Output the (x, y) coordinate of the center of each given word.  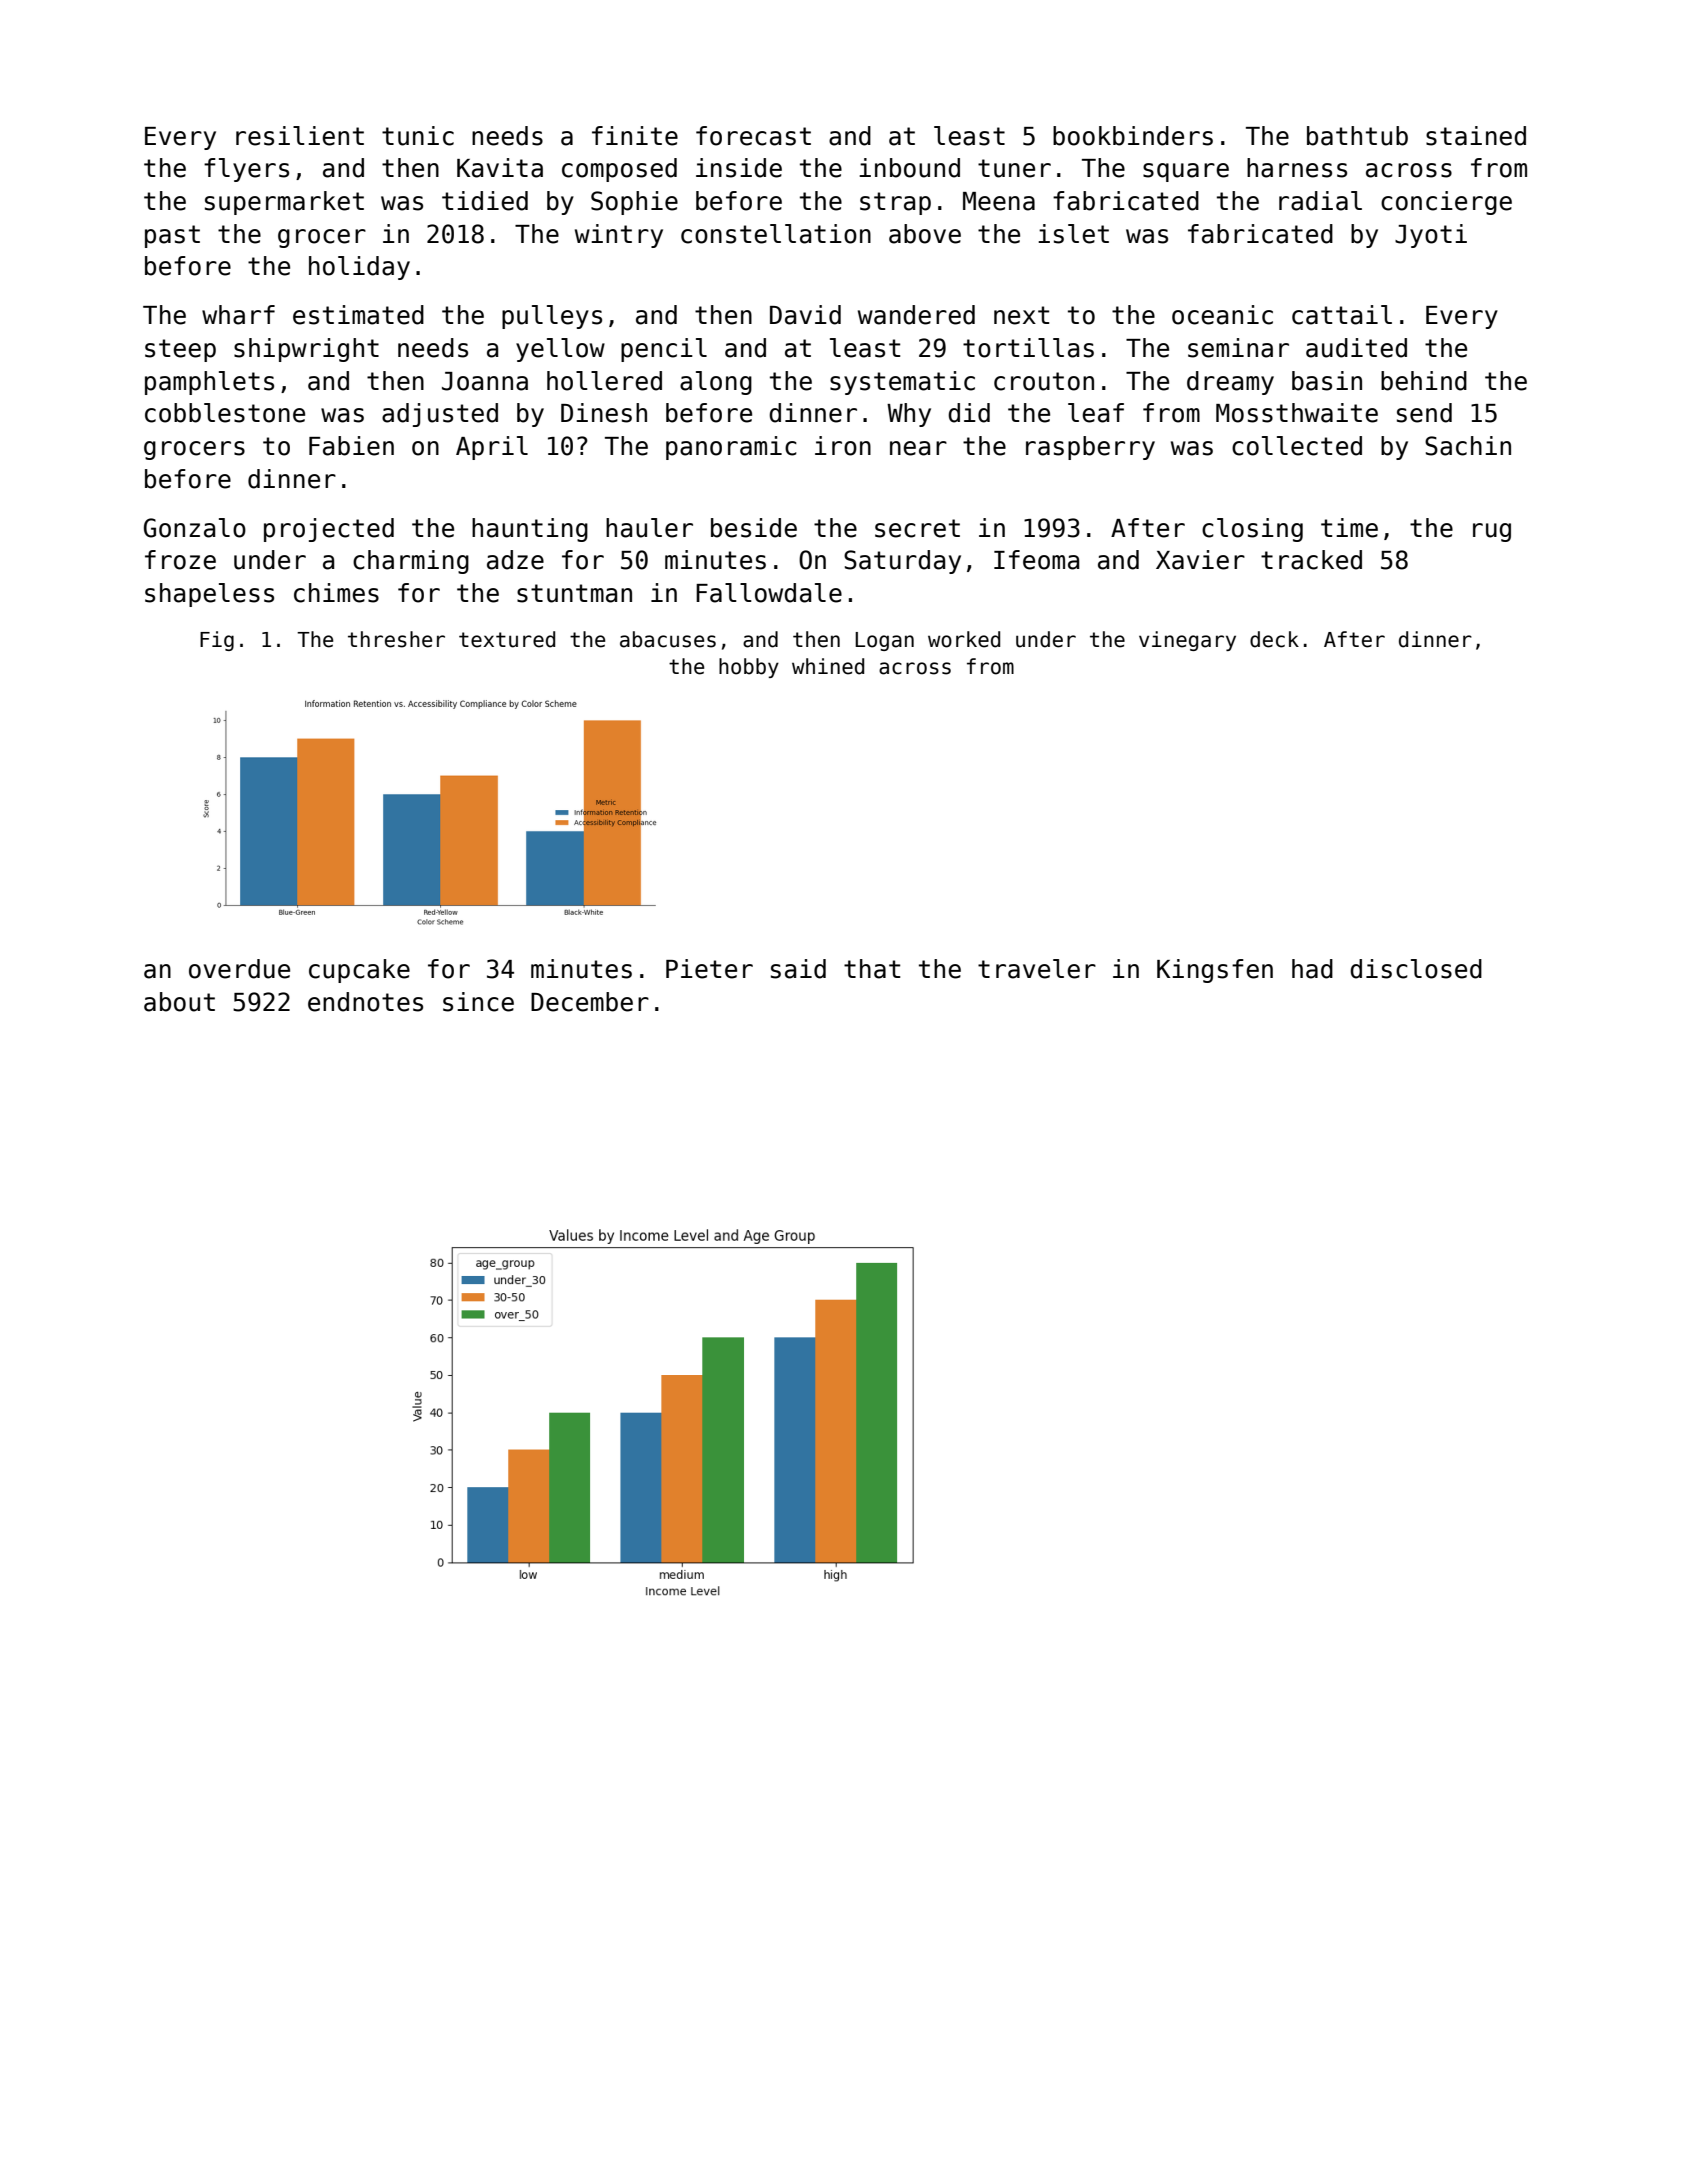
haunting (530, 530)
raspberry (1090, 448)
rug (1492, 532)
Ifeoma (1036, 560)
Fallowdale (769, 593)
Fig (217, 641)
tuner (1014, 168)
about (179, 1002)
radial (1320, 201)
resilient (300, 136)
